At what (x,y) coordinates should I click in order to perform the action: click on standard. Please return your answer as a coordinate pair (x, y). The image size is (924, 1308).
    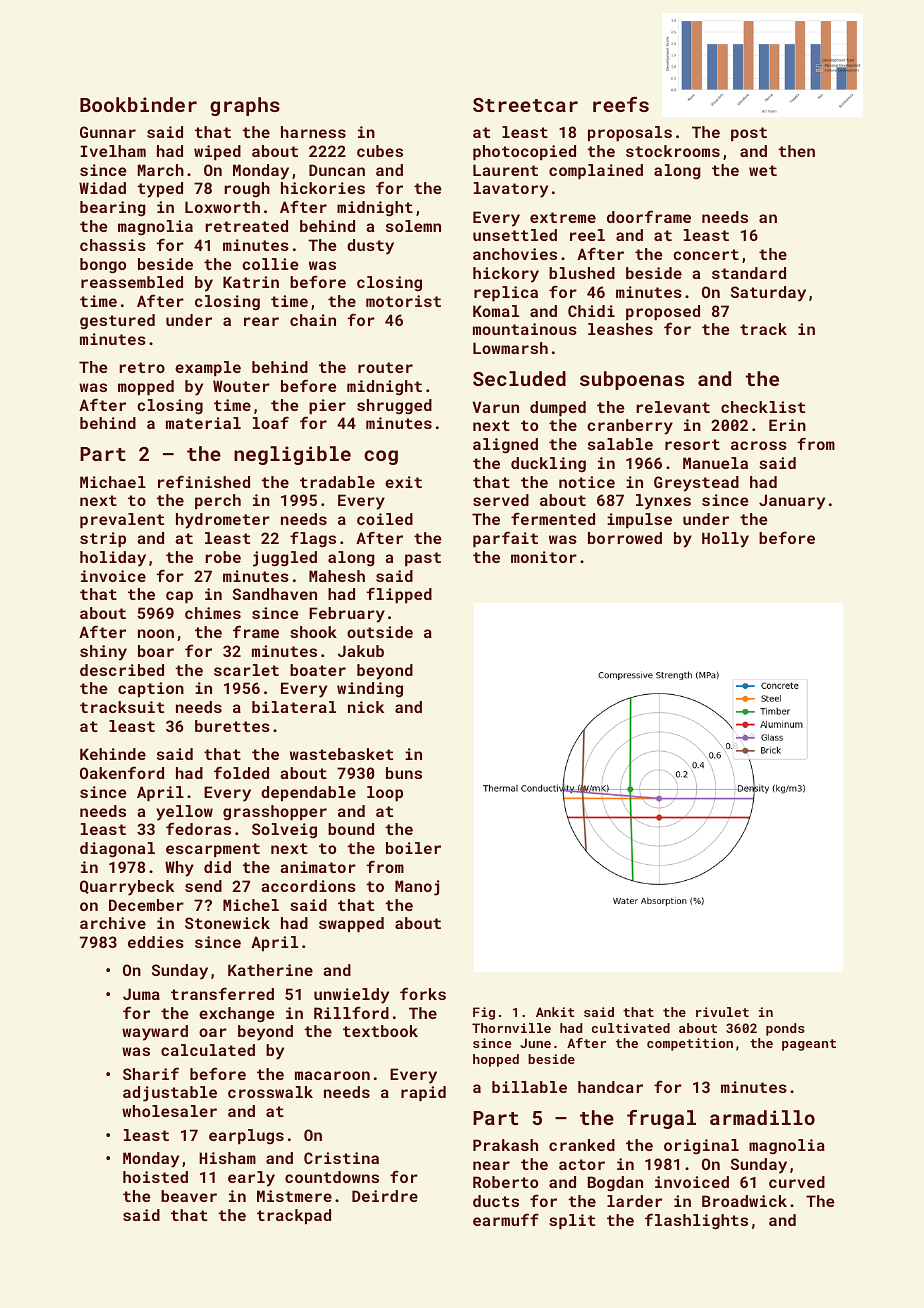
    Looking at the image, I should click on (749, 273).
